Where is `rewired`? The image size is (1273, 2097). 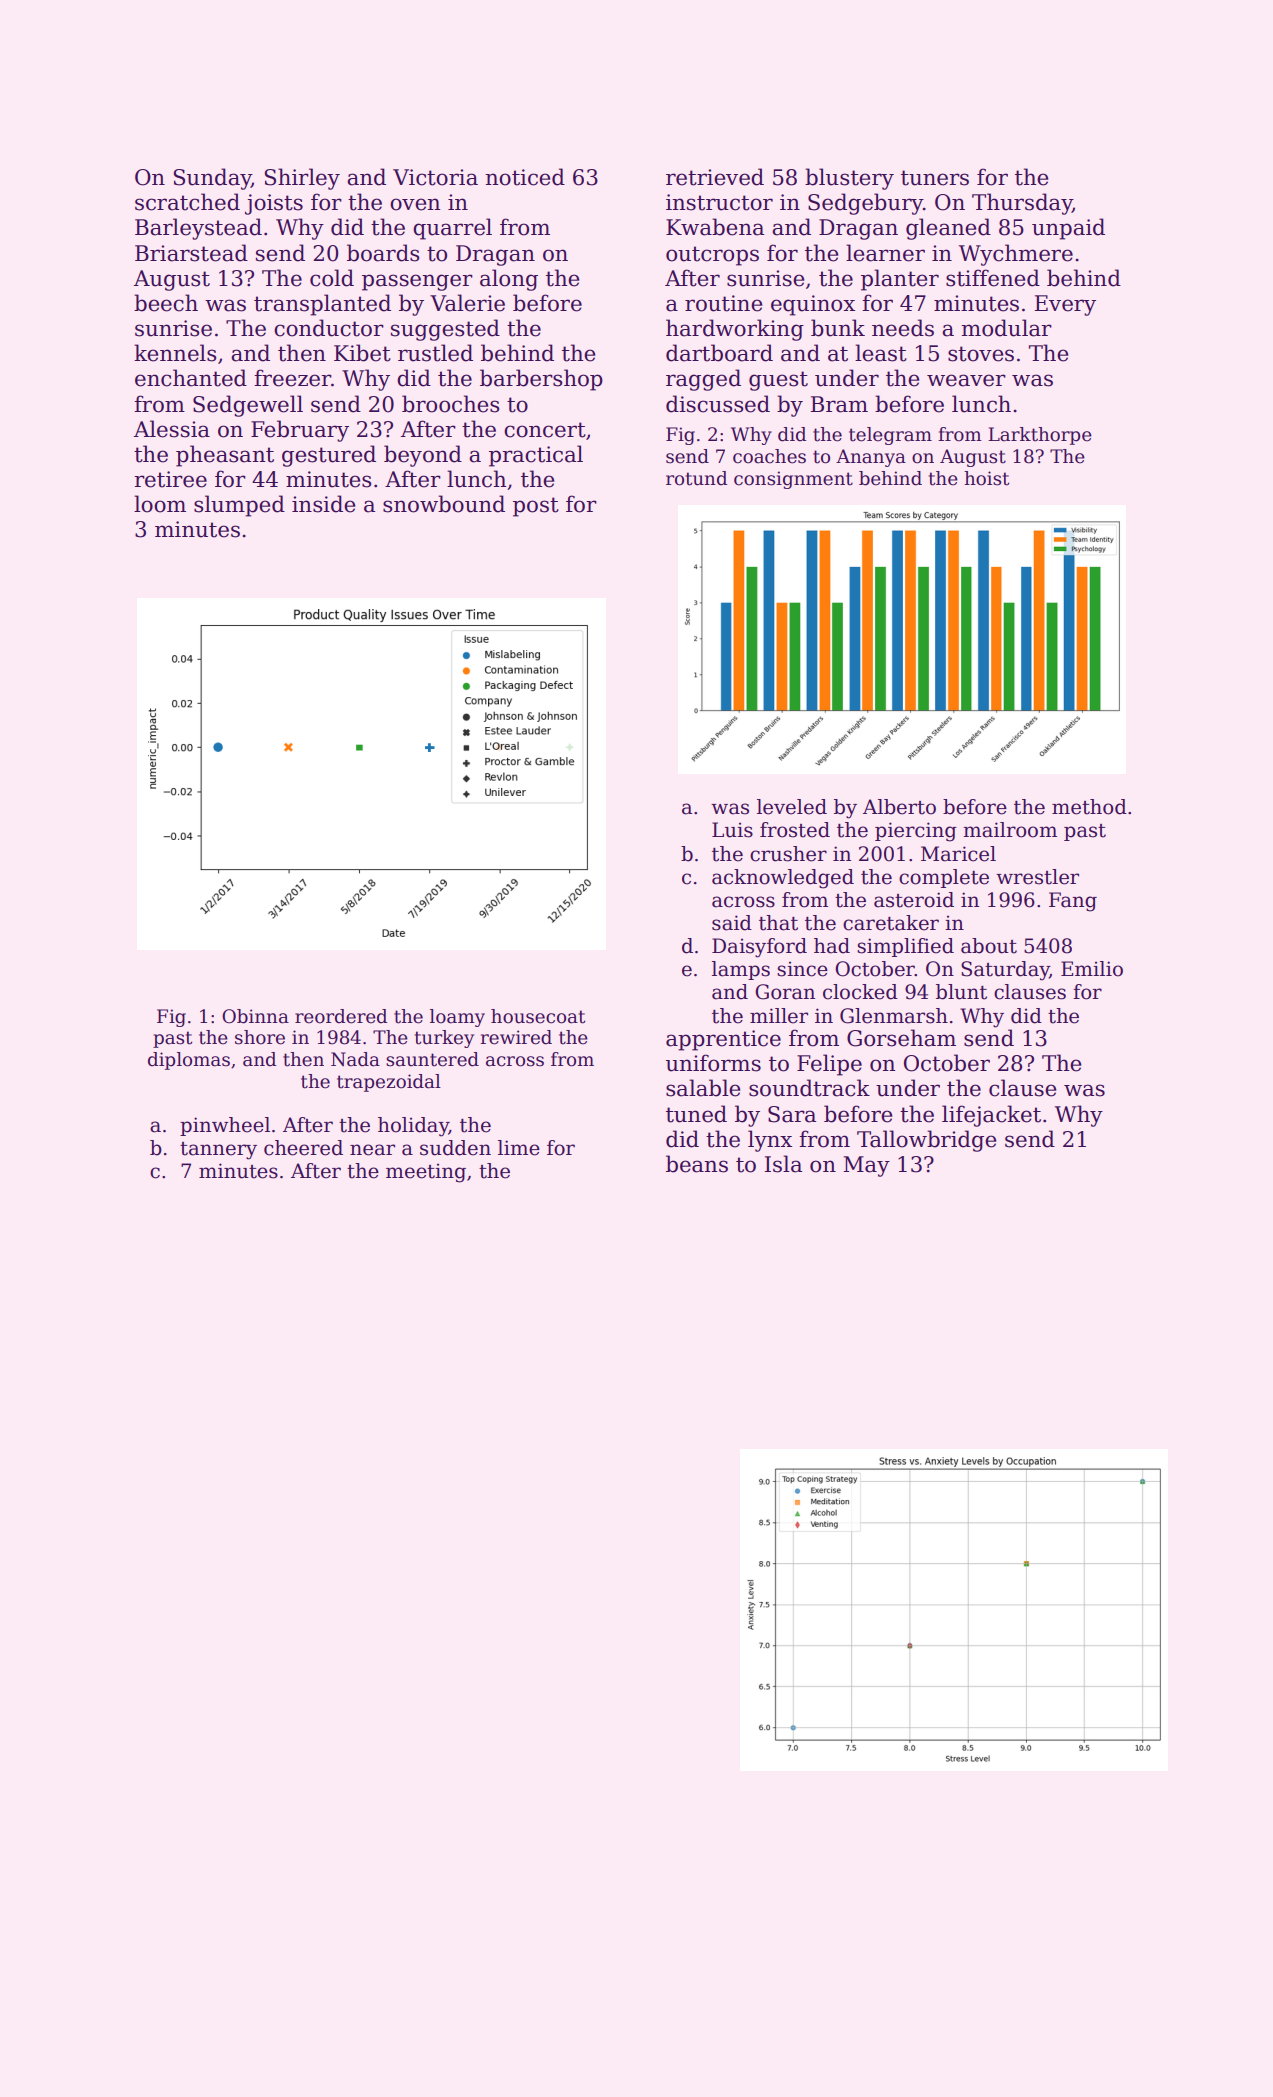 rewired is located at coordinates (516, 1037).
